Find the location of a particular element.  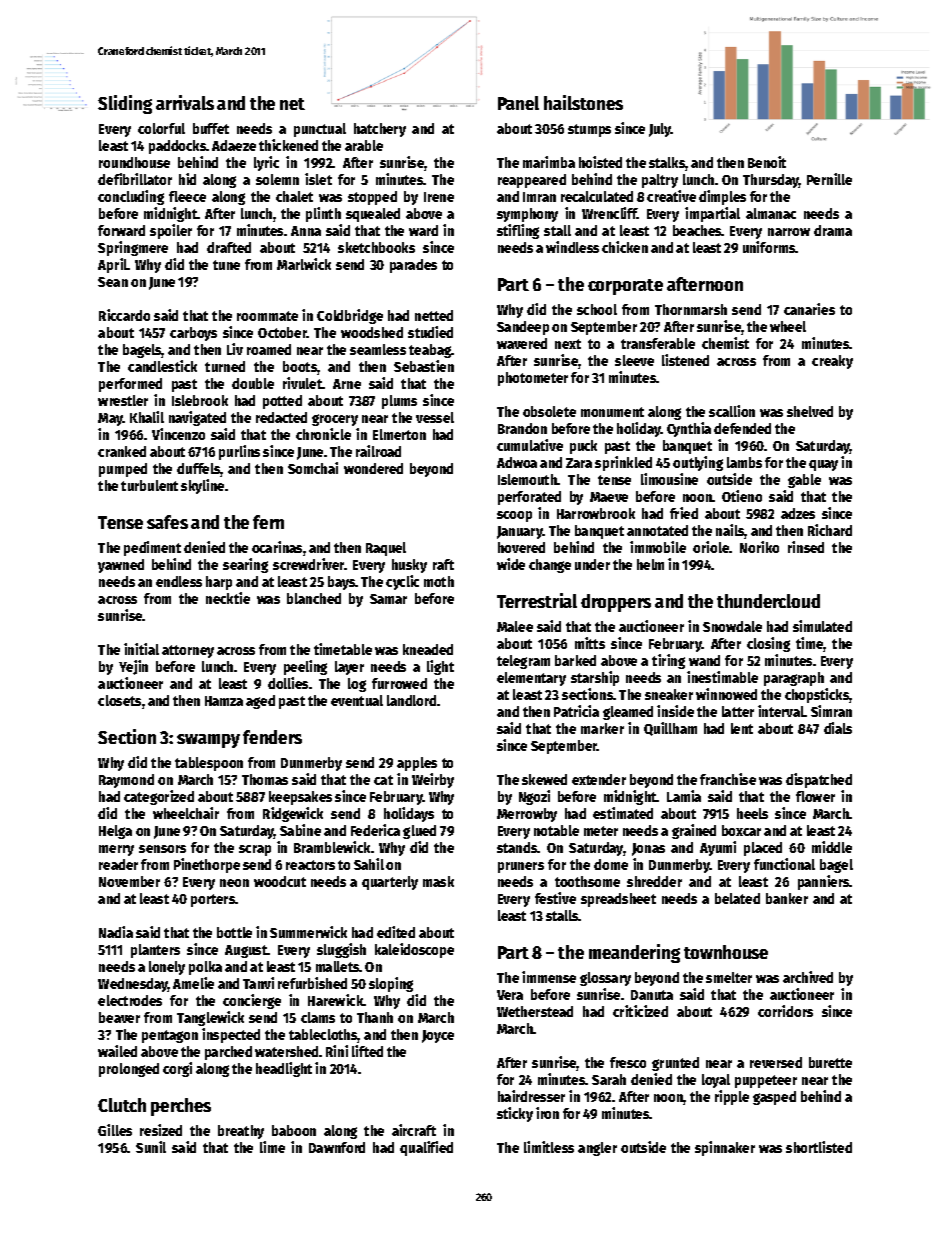

immense is located at coordinates (549, 977).
